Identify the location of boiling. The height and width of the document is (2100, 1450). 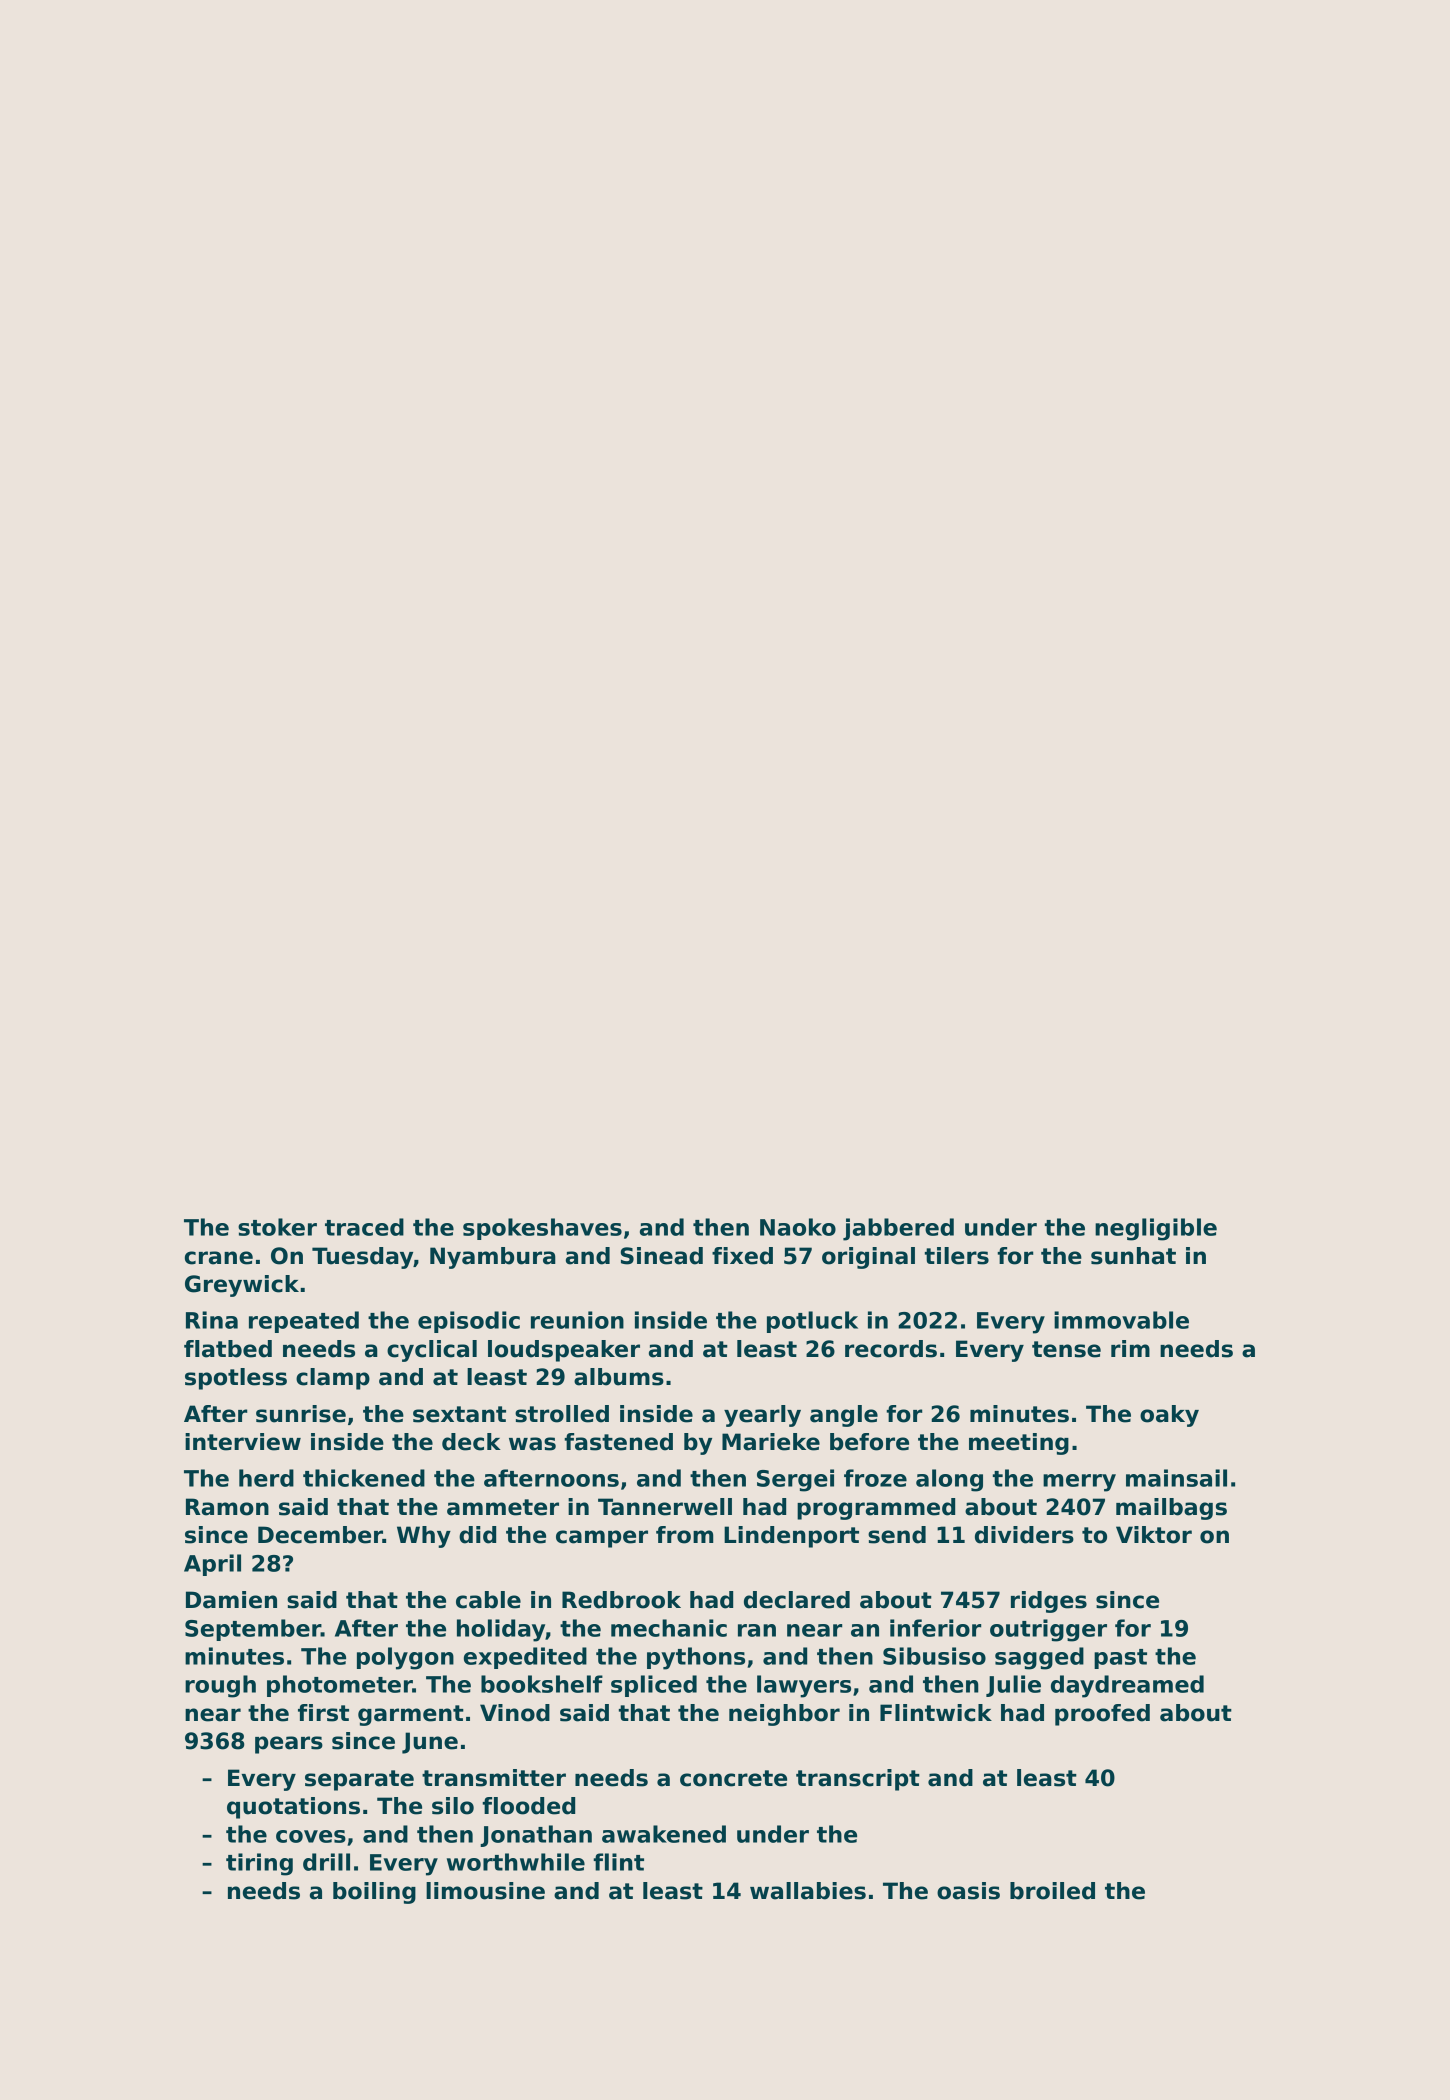
(374, 1893).
